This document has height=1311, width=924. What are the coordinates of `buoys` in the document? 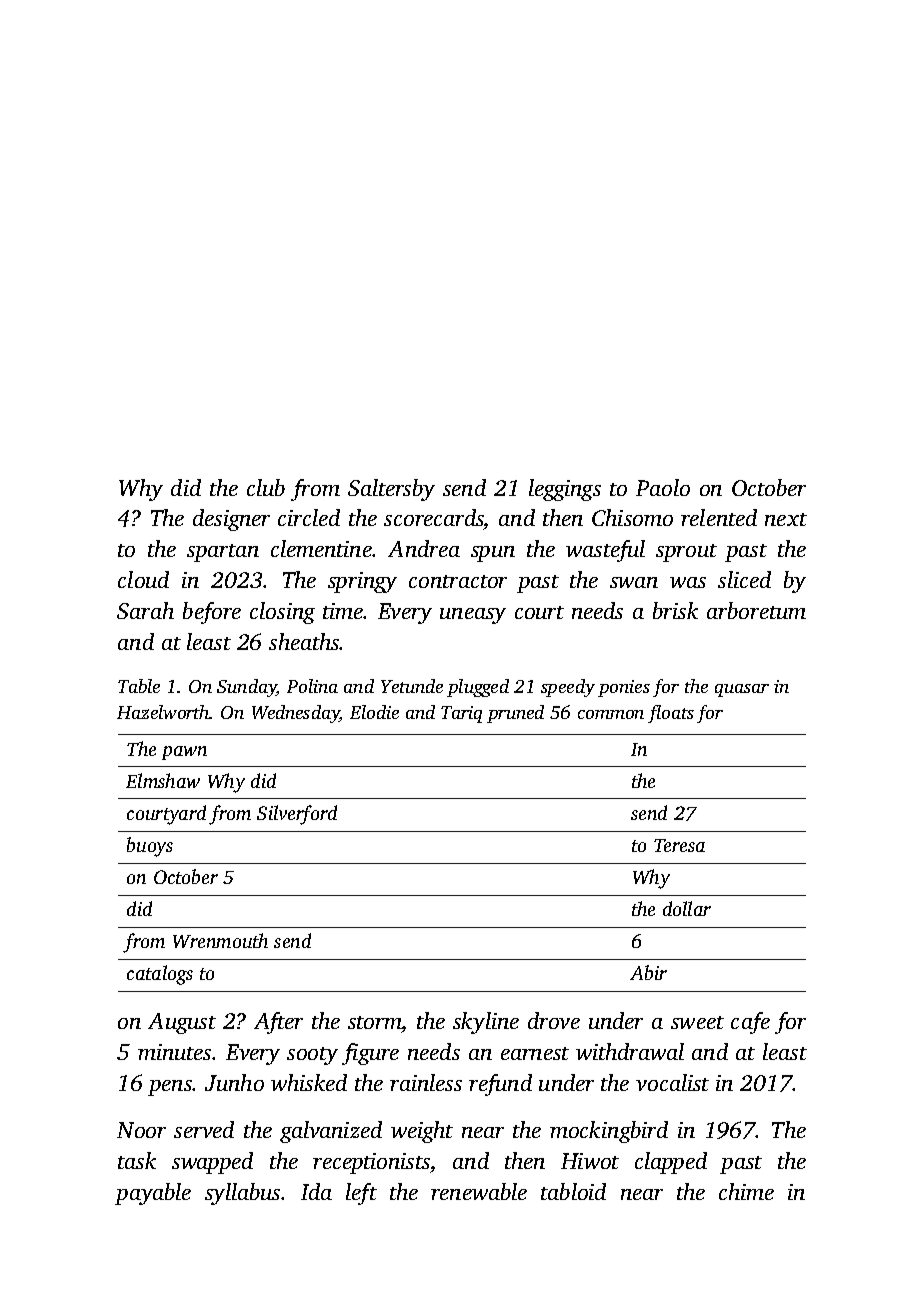 It's located at (150, 847).
